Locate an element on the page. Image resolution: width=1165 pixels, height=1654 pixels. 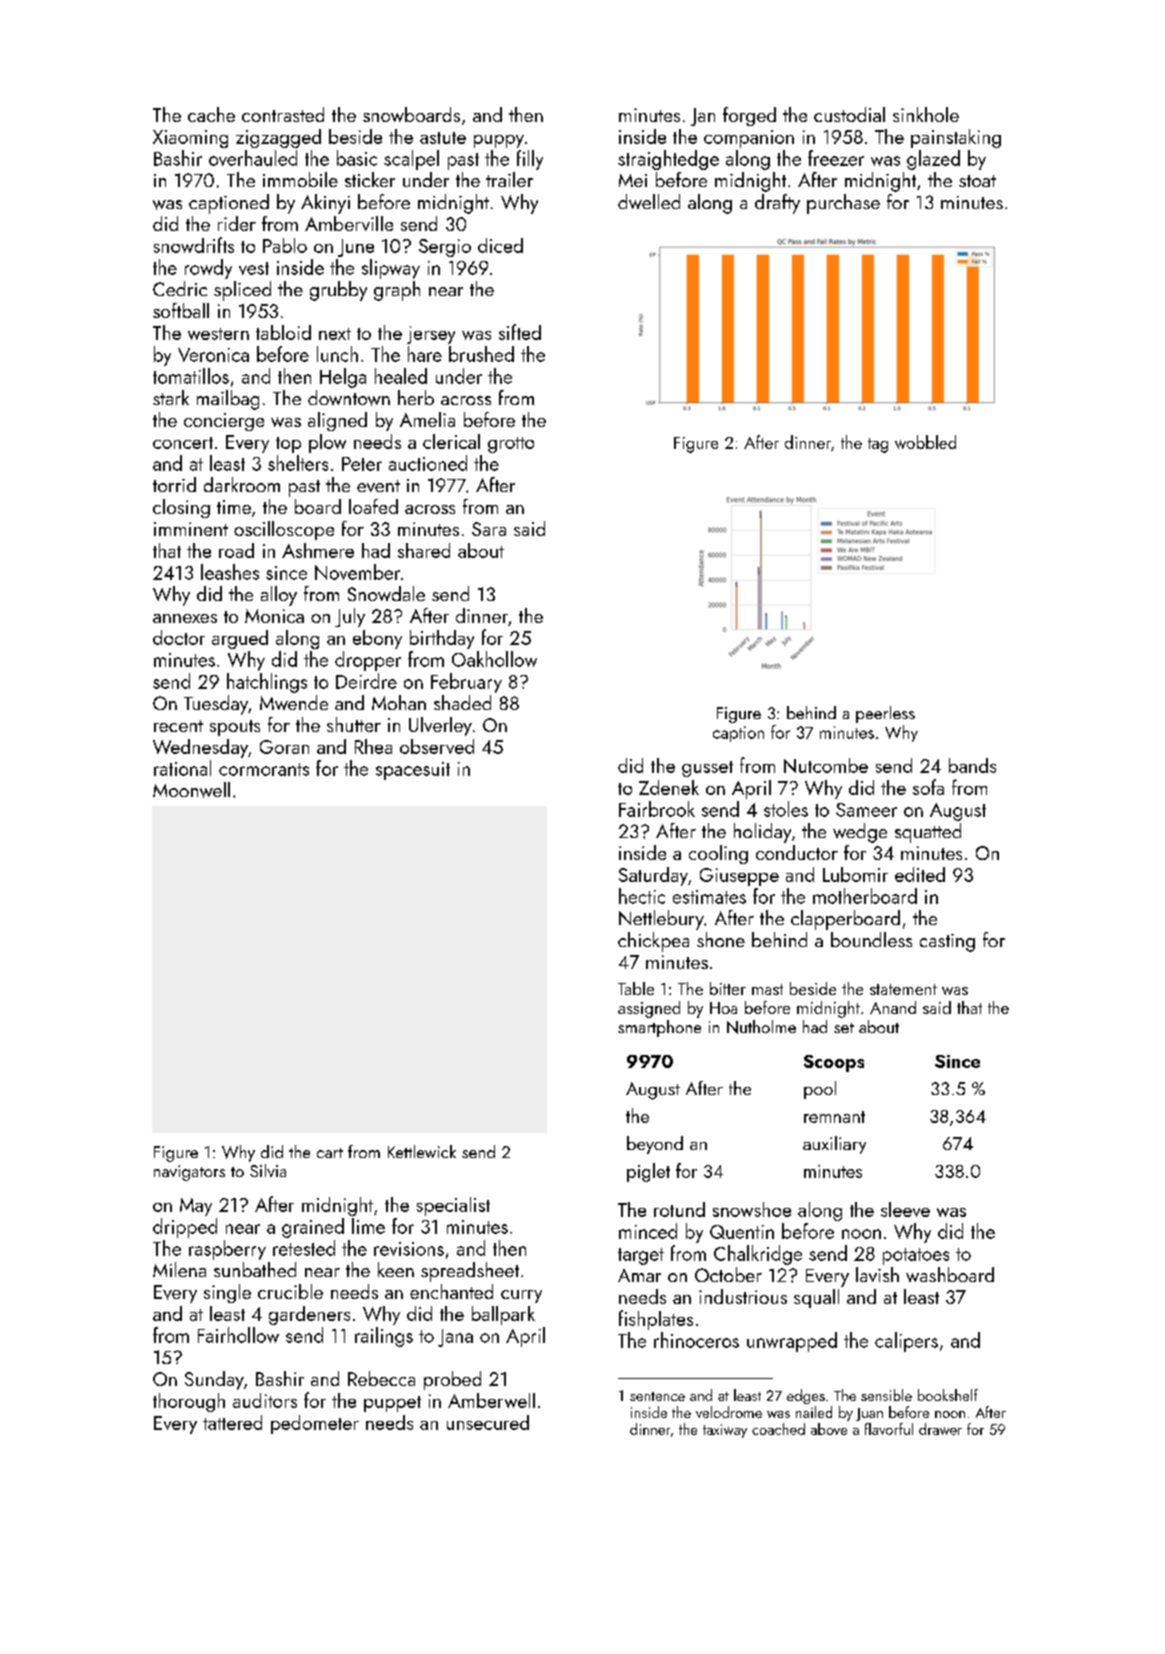
dripped is located at coordinates (185, 1228).
